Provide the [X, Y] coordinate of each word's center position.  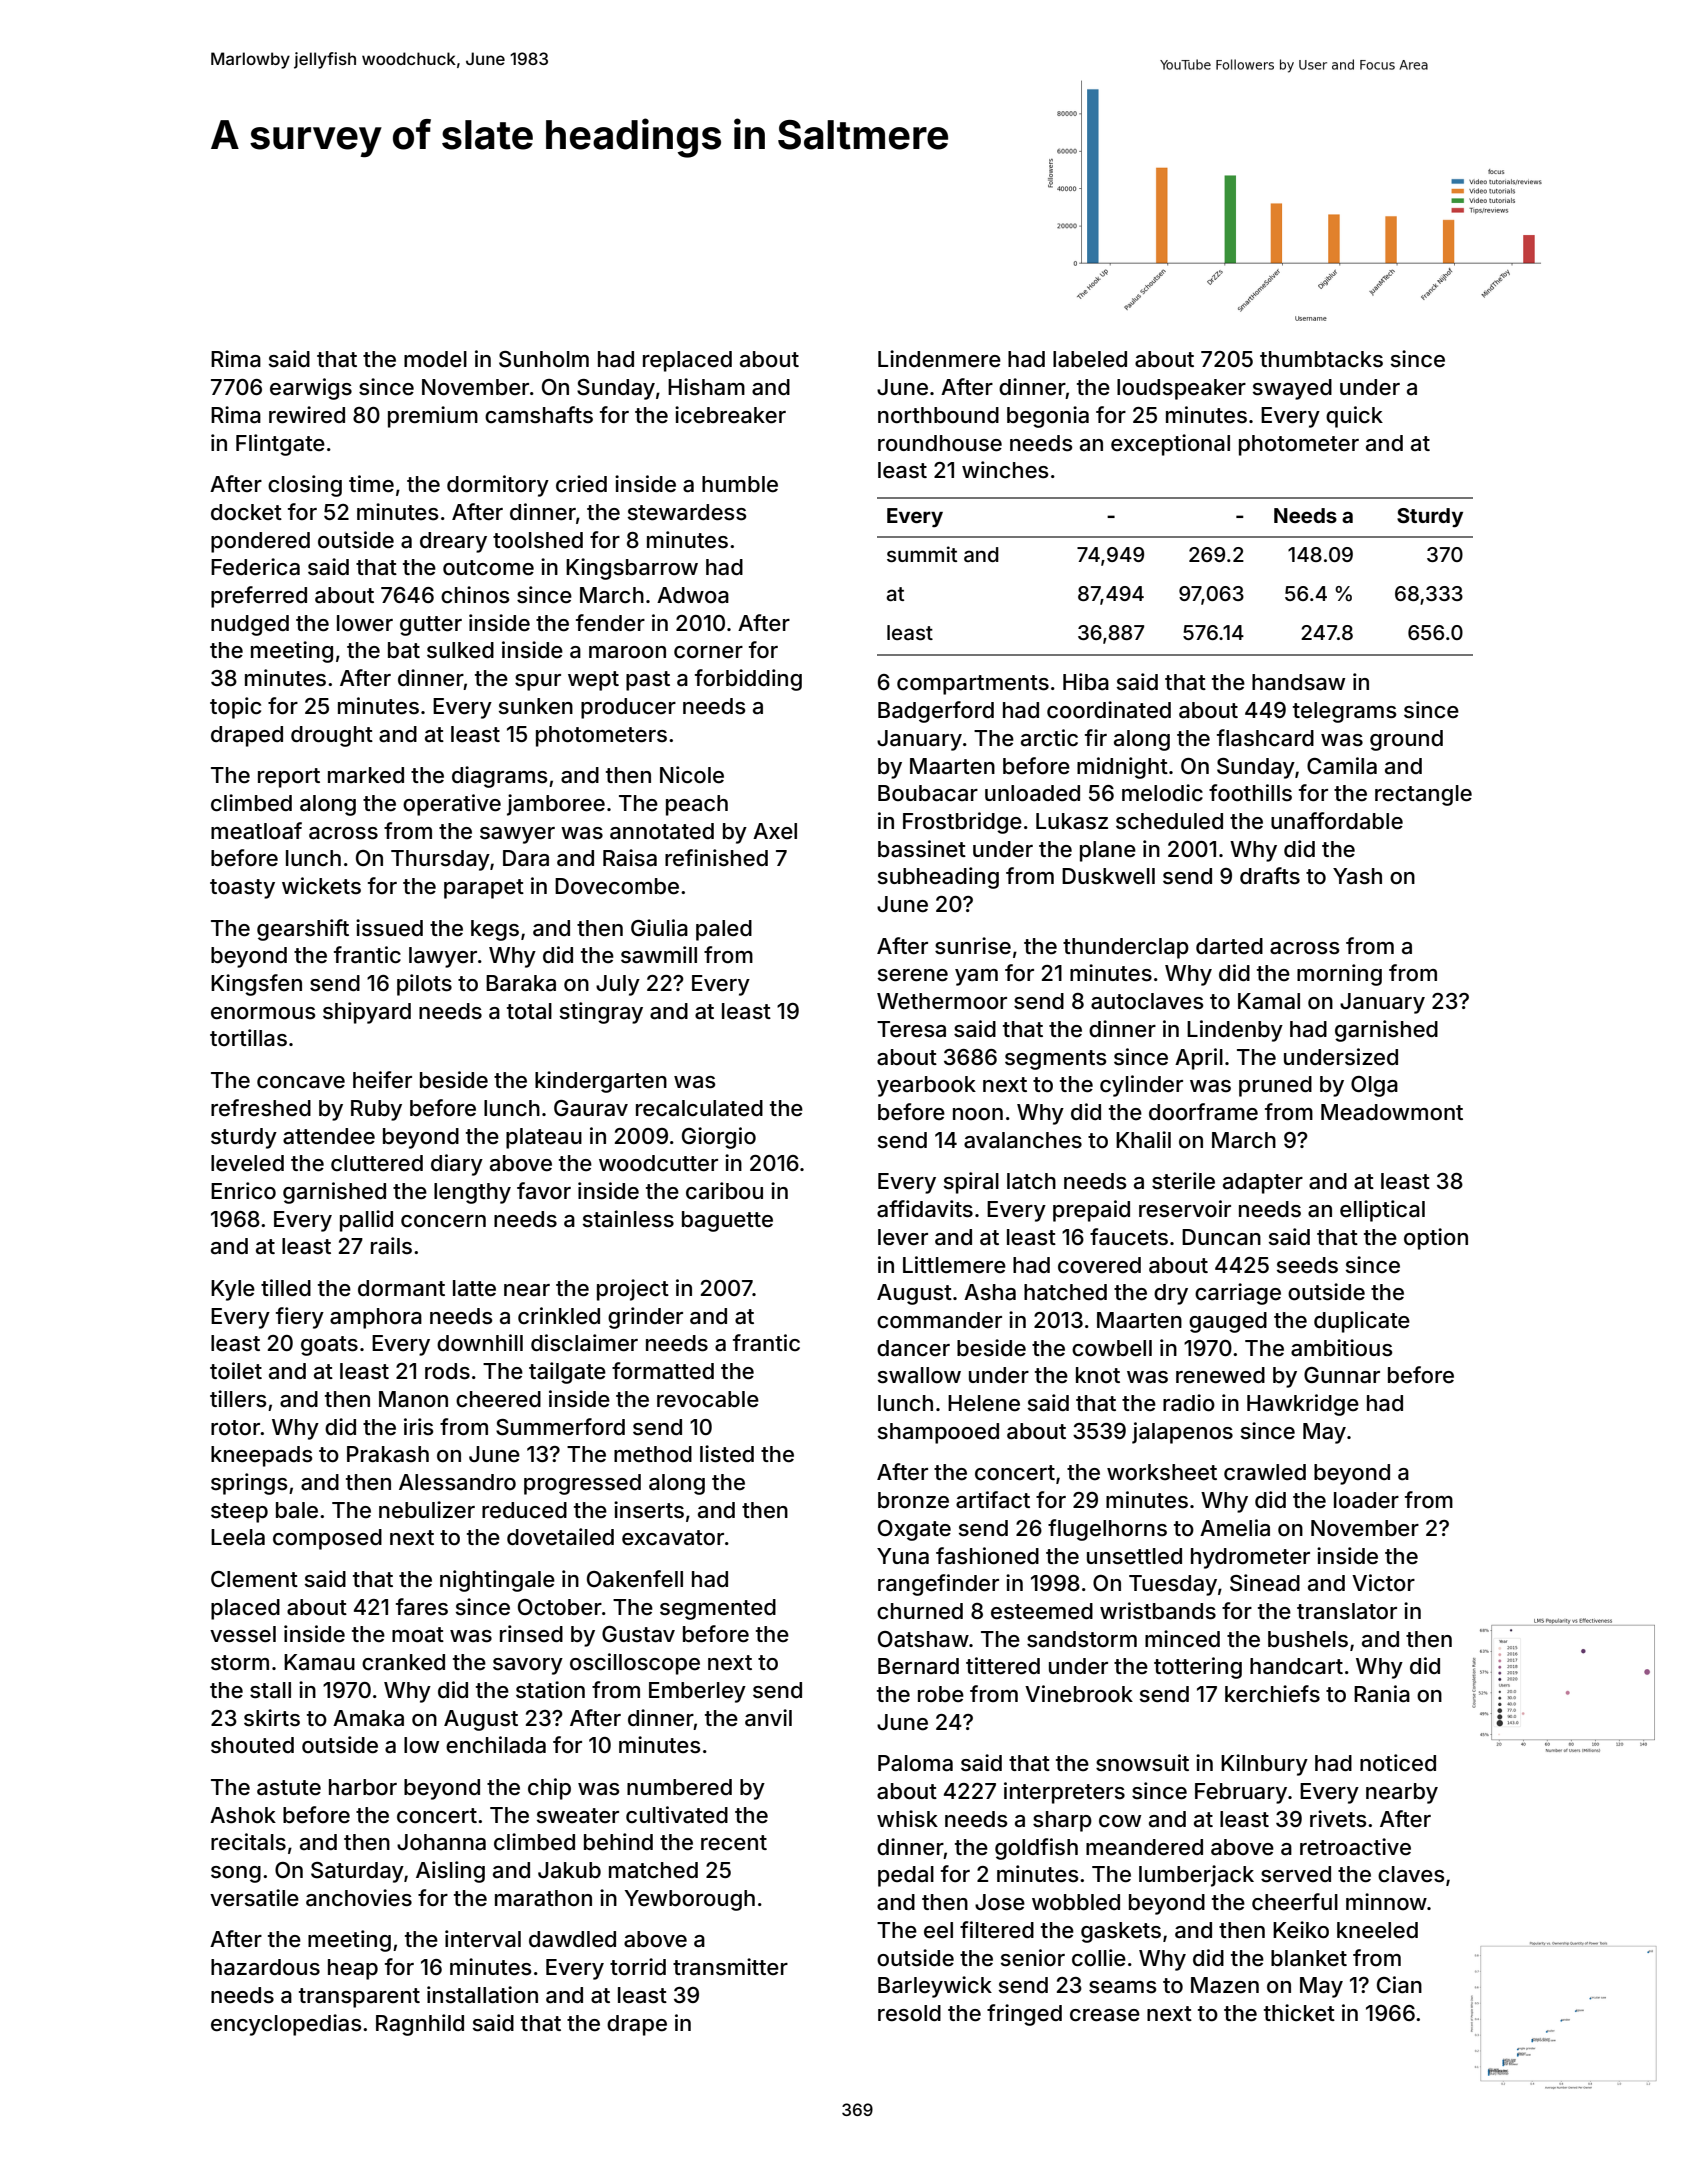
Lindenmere [939, 359]
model [435, 359]
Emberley [697, 1692]
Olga [1374, 1086]
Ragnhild [420, 2025]
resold [909, 2013]
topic [235, 708]
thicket [1299, 2013]
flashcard [1265, 738]
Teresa [911, 1029]
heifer [382, 1080]
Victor [1383, 1583]
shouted [252, 1745]
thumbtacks [1321, 359]
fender [610, 623]
